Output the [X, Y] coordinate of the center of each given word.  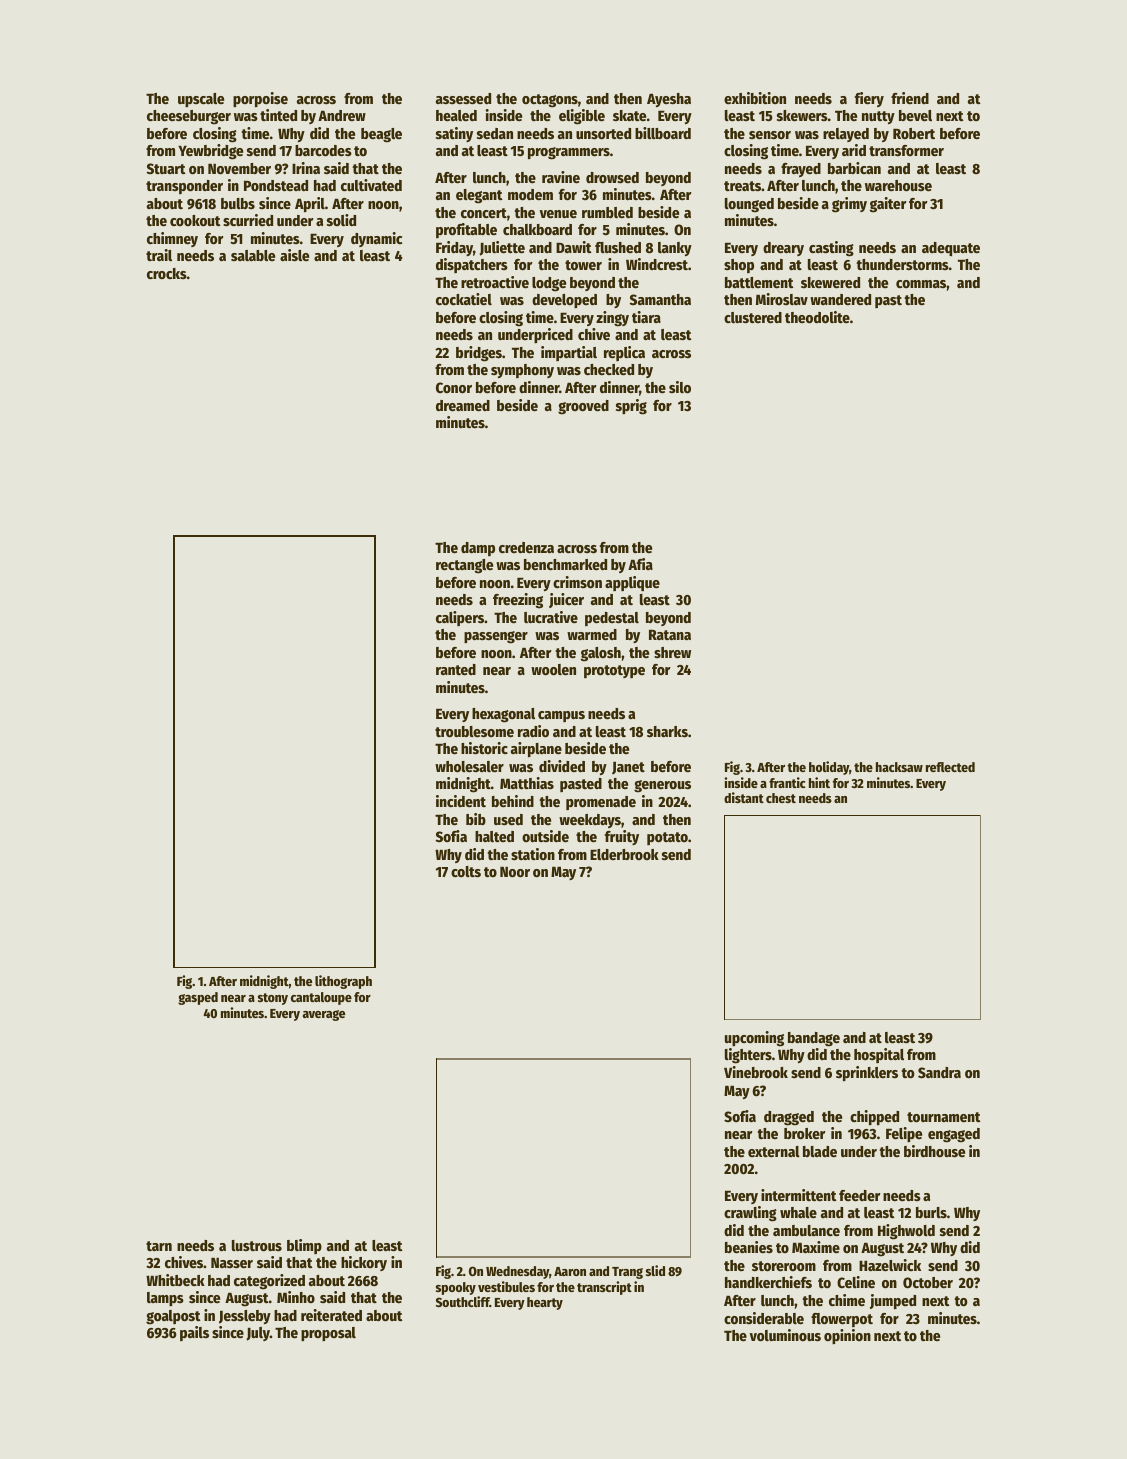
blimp [304, 1246]
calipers [460, 618]
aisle [294, 255]
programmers [569, 153]
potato [667, 838]
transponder [184, 187]
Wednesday [517, 1272]
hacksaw [899, 767]
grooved [583, 407]
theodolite [817, 317]
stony [273, 999]
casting [831, 249]
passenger [496, 637]
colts [466, 871]
